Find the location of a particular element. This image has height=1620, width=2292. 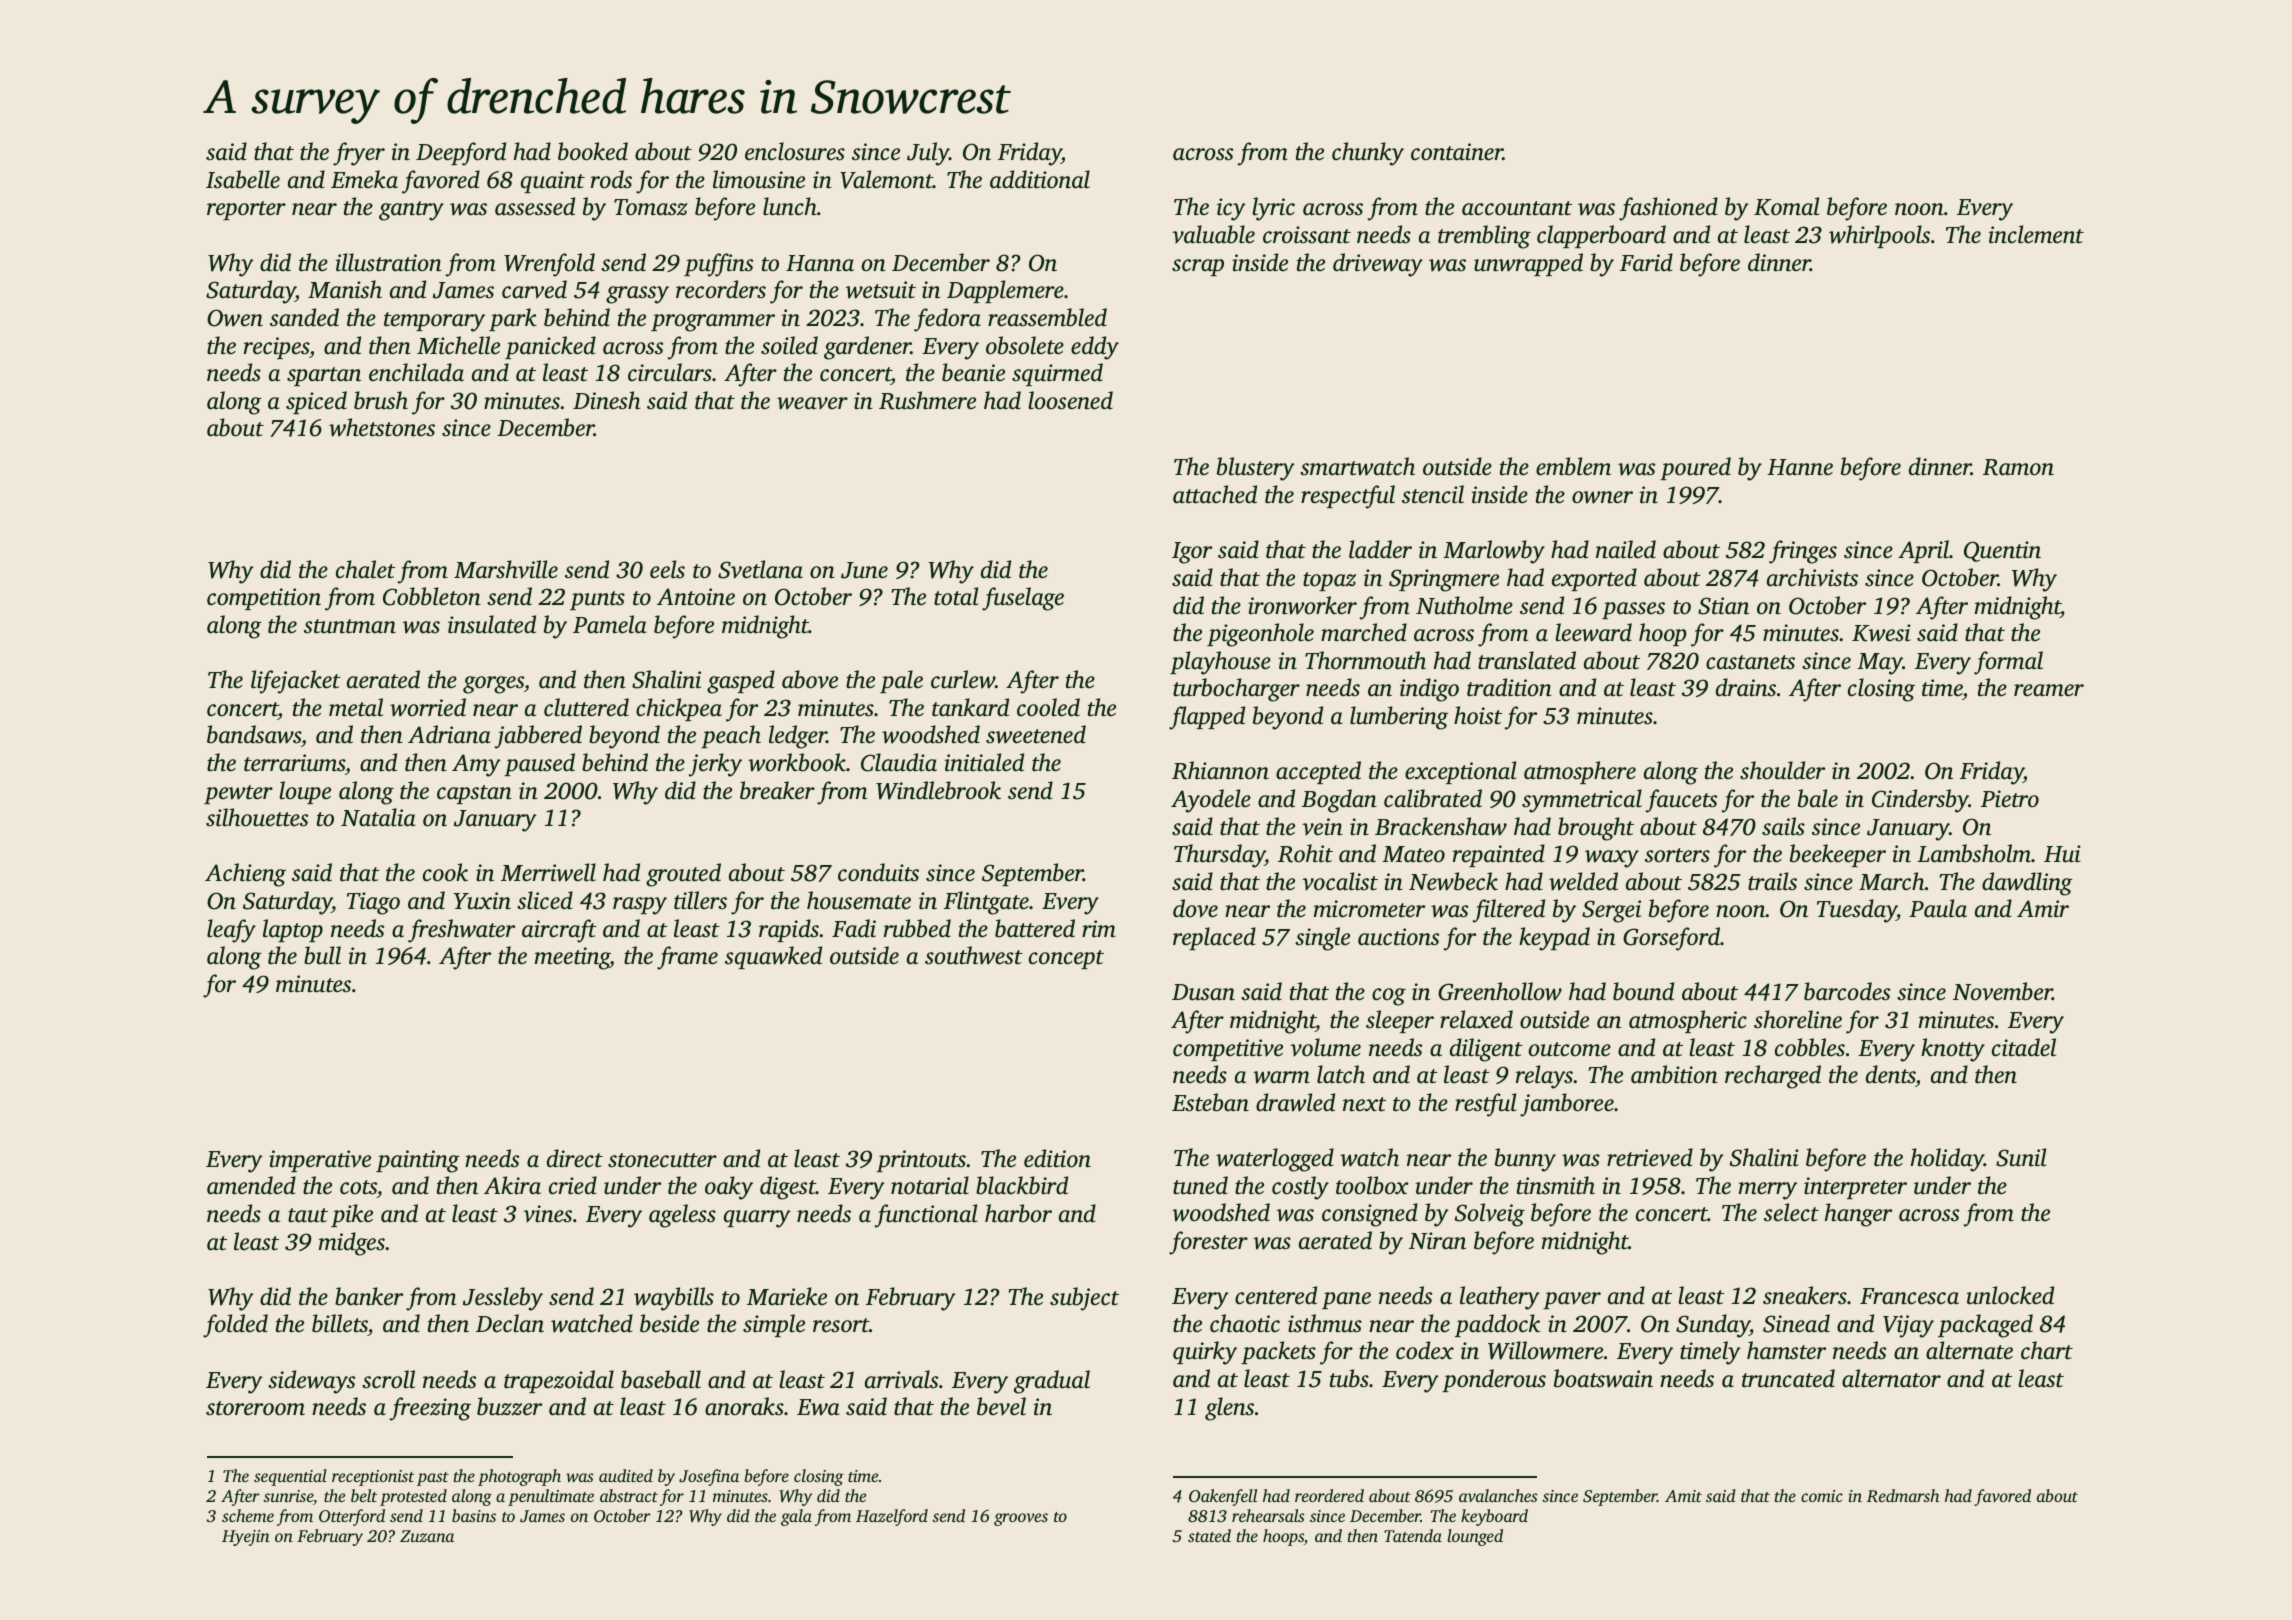

jerky is located at coordinates (715, 765).
